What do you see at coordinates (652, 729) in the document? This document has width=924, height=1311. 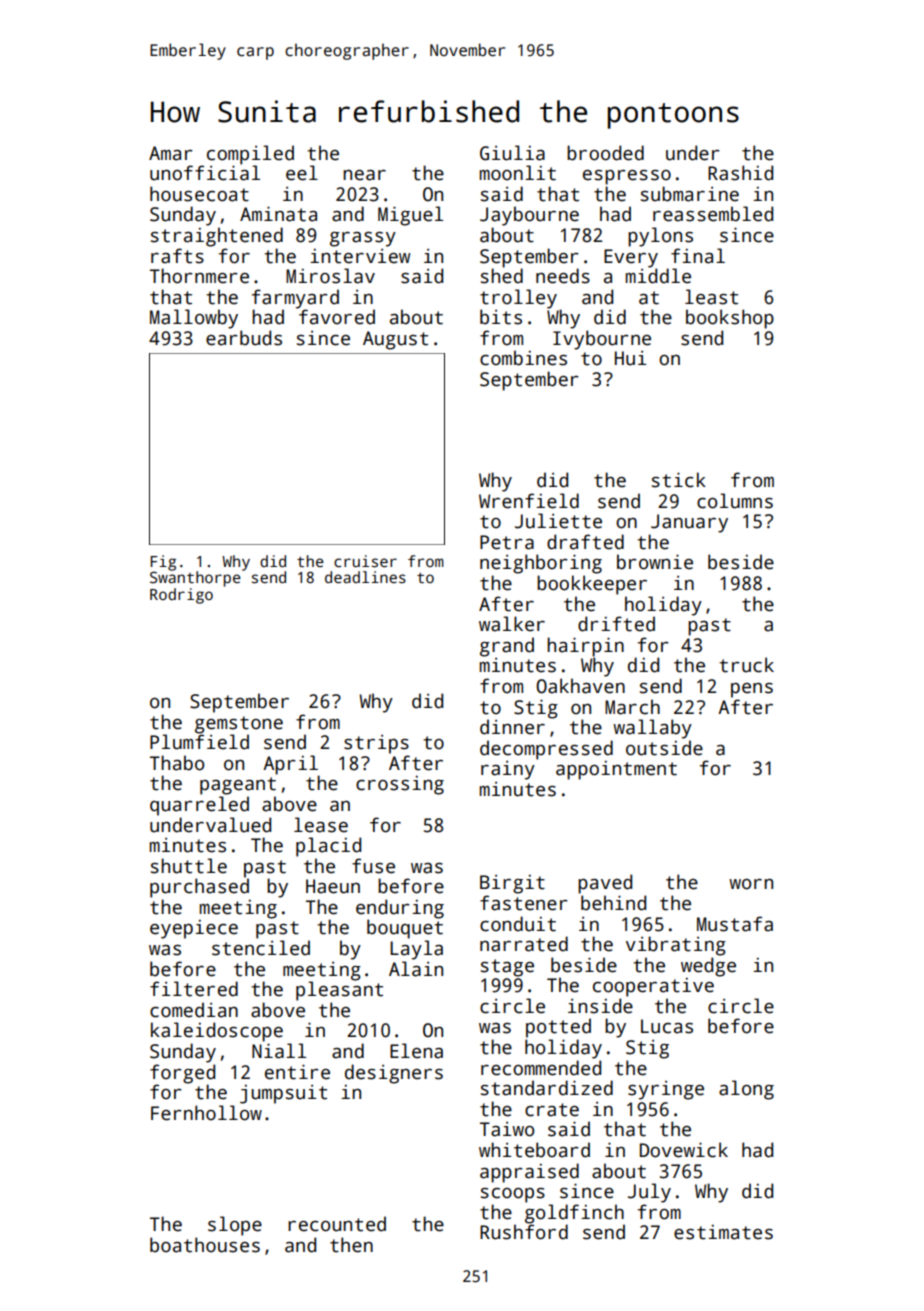 I see `wallaby` at bounding box center [652, 729].
